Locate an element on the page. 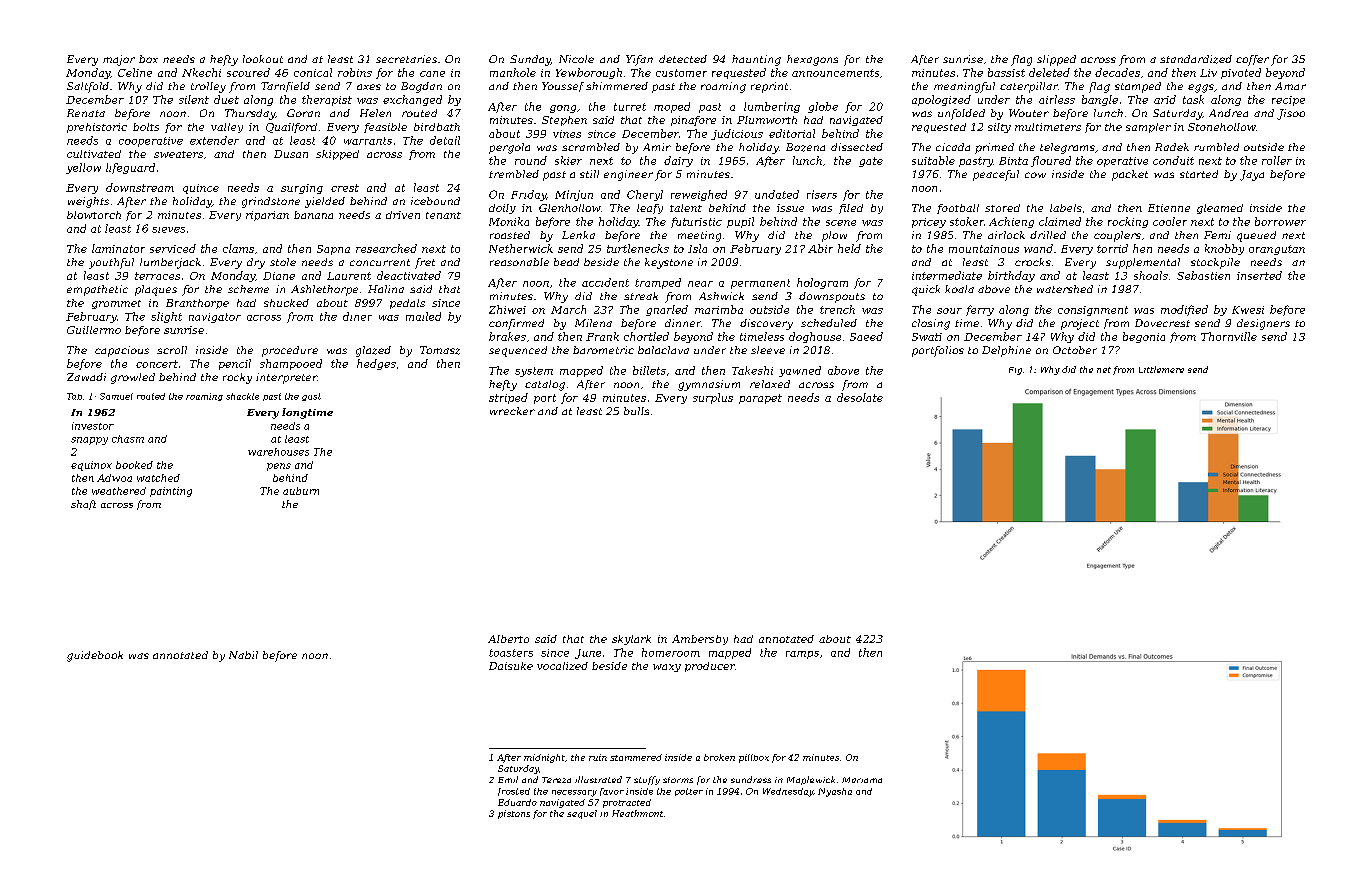  scheduled is located at coordinates (829, 323).
